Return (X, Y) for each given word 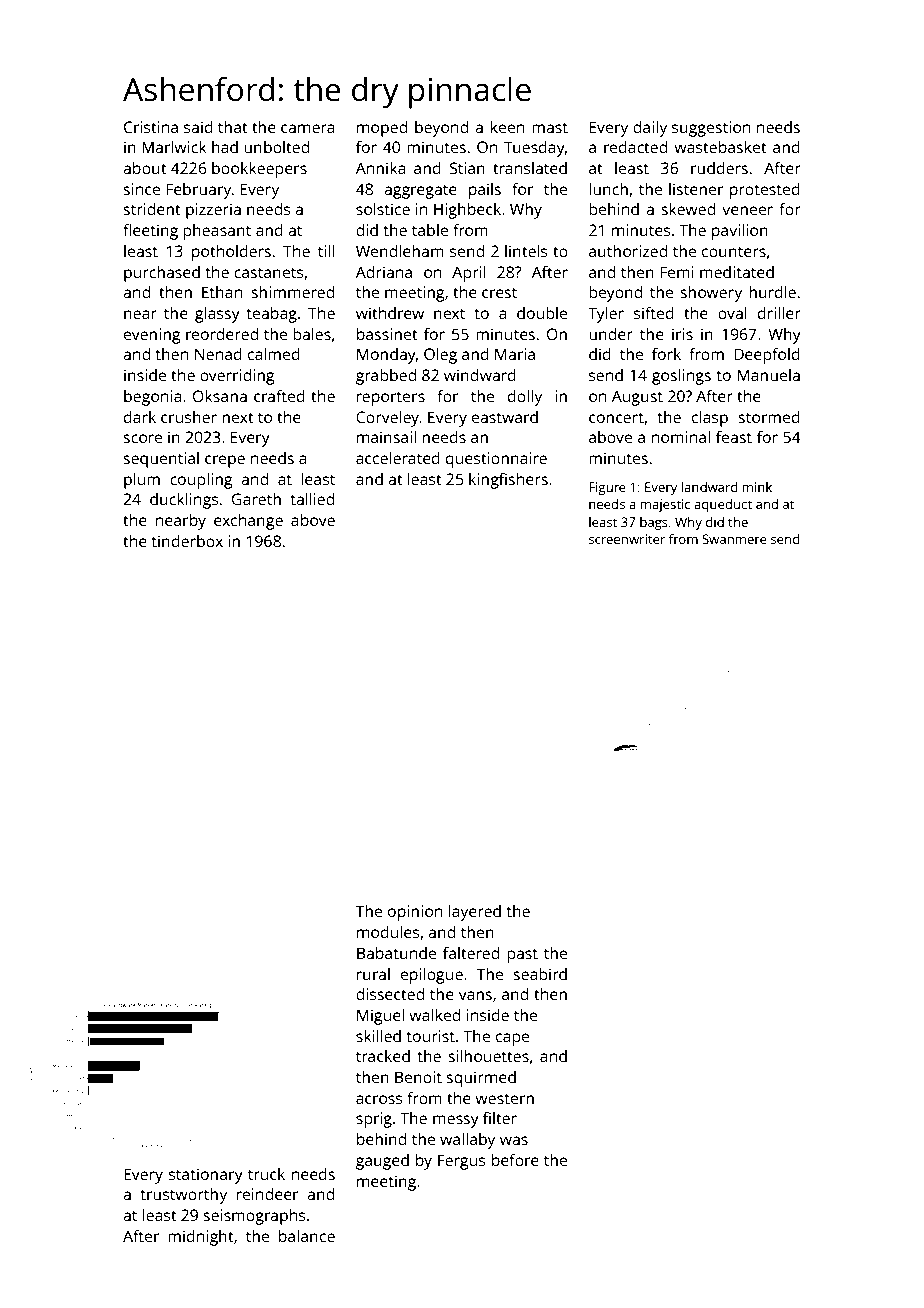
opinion (415, 913)
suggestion (711, 129)
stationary (206, 1176)
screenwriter (627, 539)
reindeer (267, 1194)
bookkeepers (259, 170)
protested (765, 191)
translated (530, 168)
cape (512, 1039)
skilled (378, 1036)
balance (307, 1236)
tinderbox (187, 541)
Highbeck (467, 211)
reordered (222, 334)
